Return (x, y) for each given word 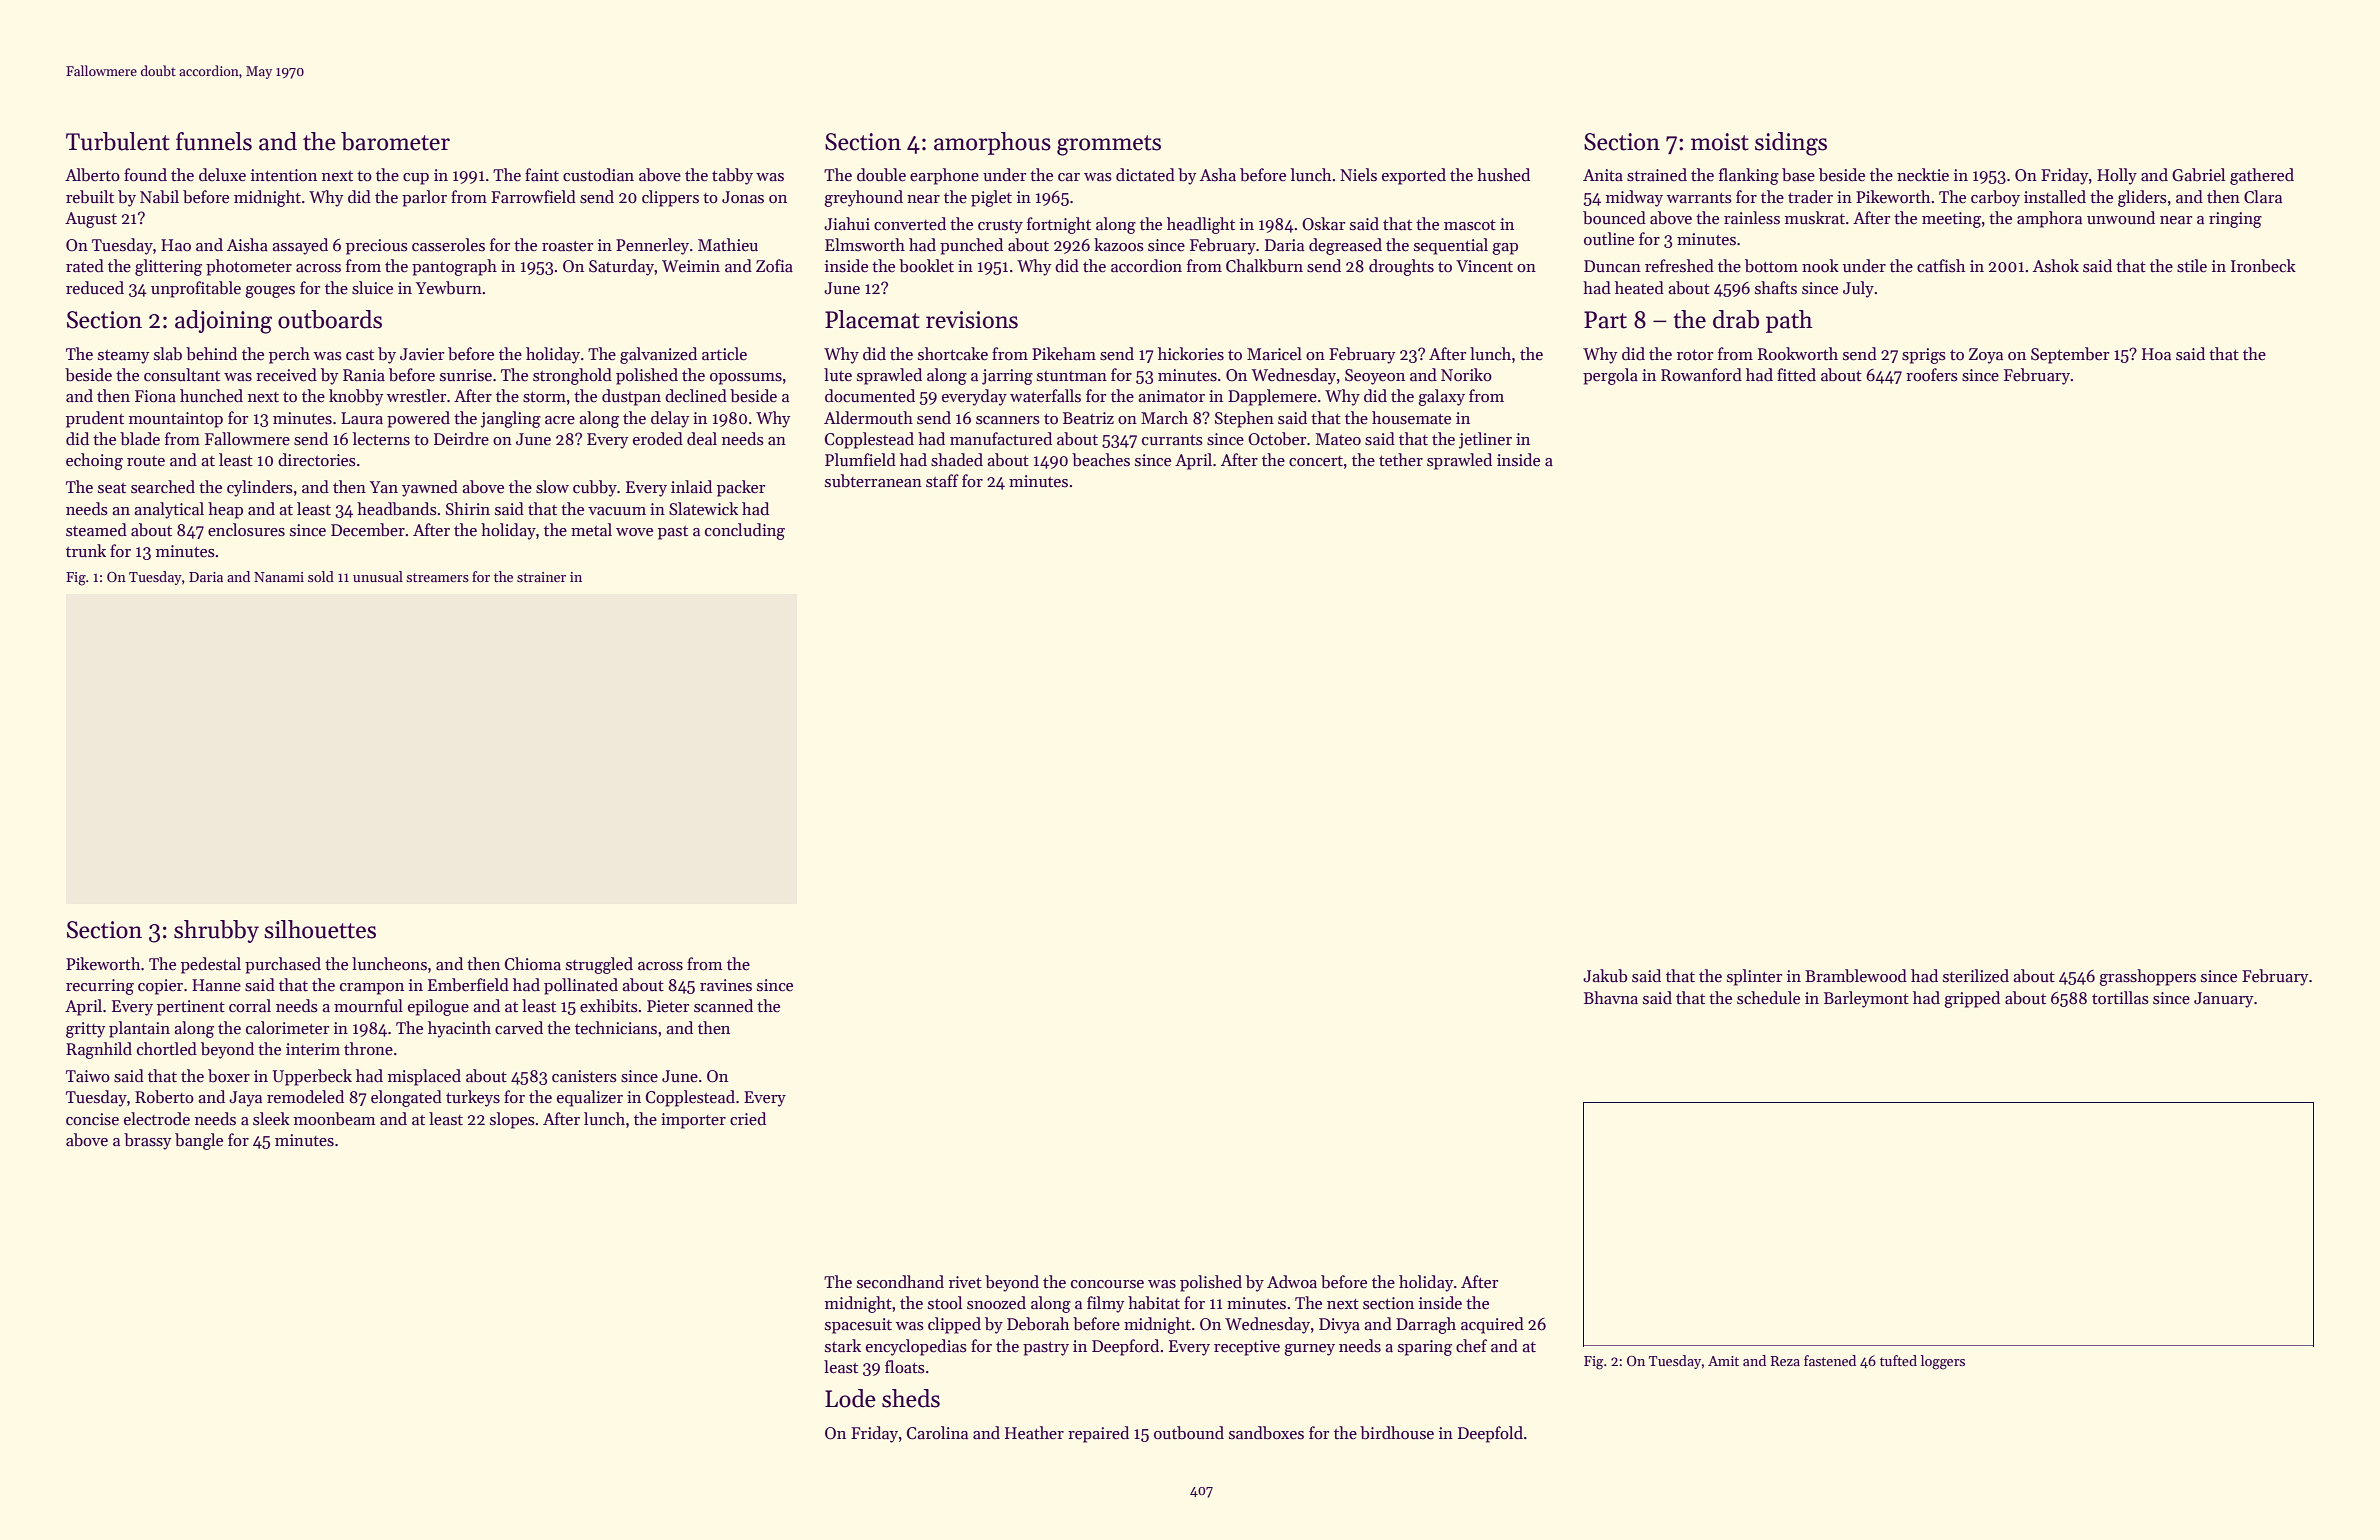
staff (942, 481)
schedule (1768, 998)
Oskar (1323, 224)
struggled (599, 965)
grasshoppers (2147, 977)
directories (317, 460)
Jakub (1605, 976)
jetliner (1485, 440)
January (2224, 1000)
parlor (424, 198)
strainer (541, 577)
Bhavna (1611, 998)
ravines (726, 985)
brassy (148, 1141)
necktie (1923, 175)
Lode (850, 1398)
